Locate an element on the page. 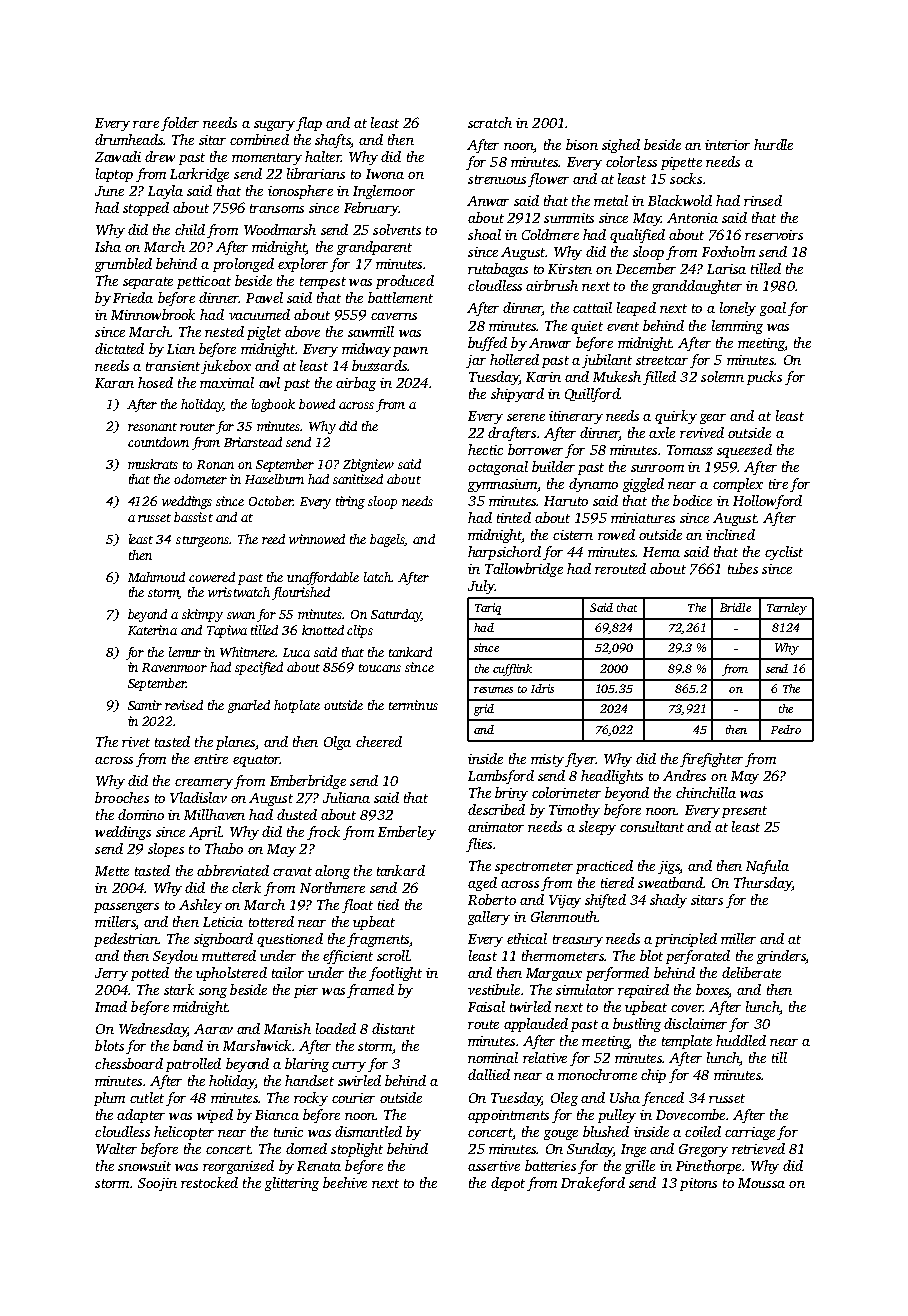 The image size is (908, 1316). Pedro is located at coordinates (786, 729).
